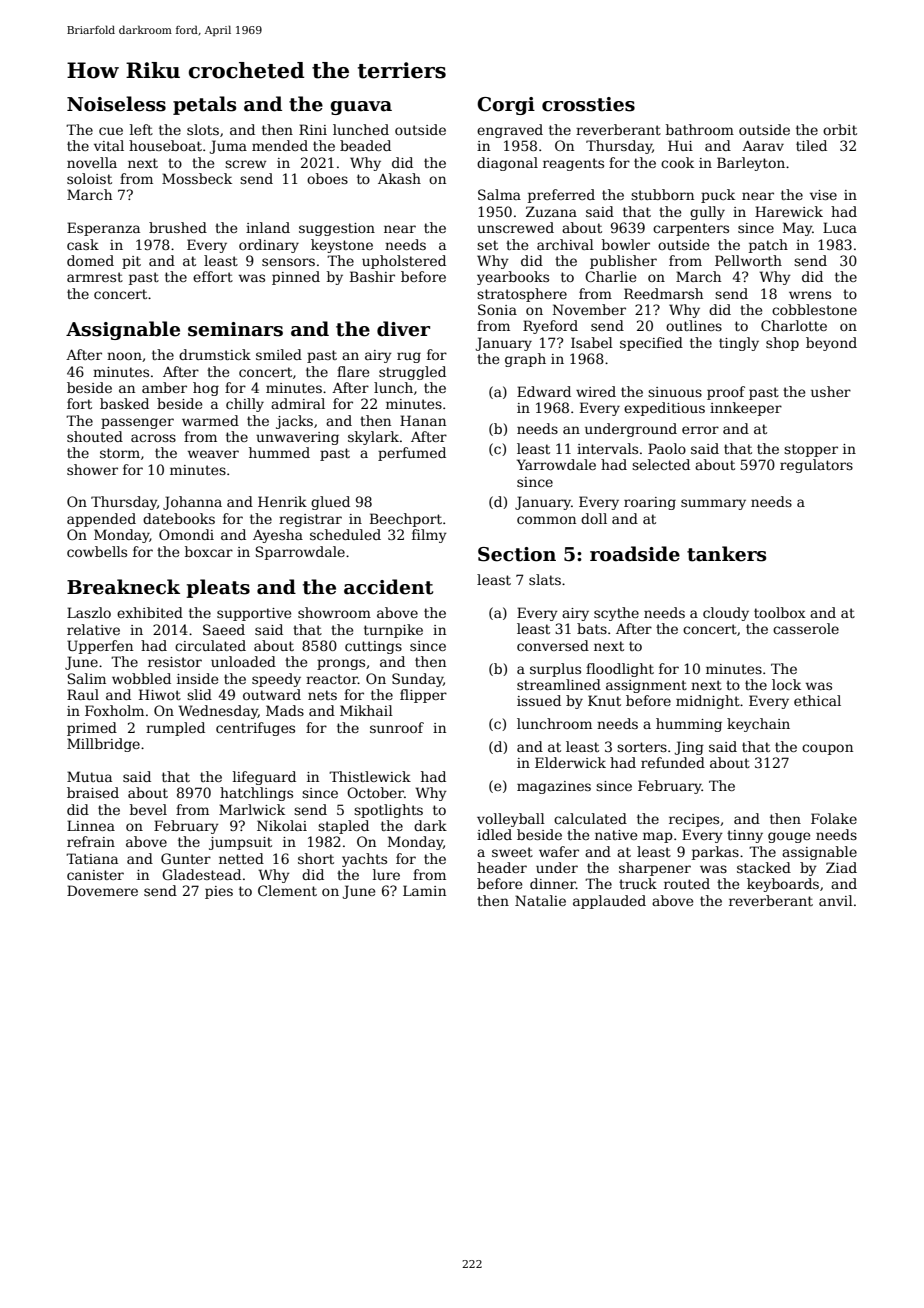  Describe the element at coordinates (794, 325) in the page. I see `Charlotte` at that location.
